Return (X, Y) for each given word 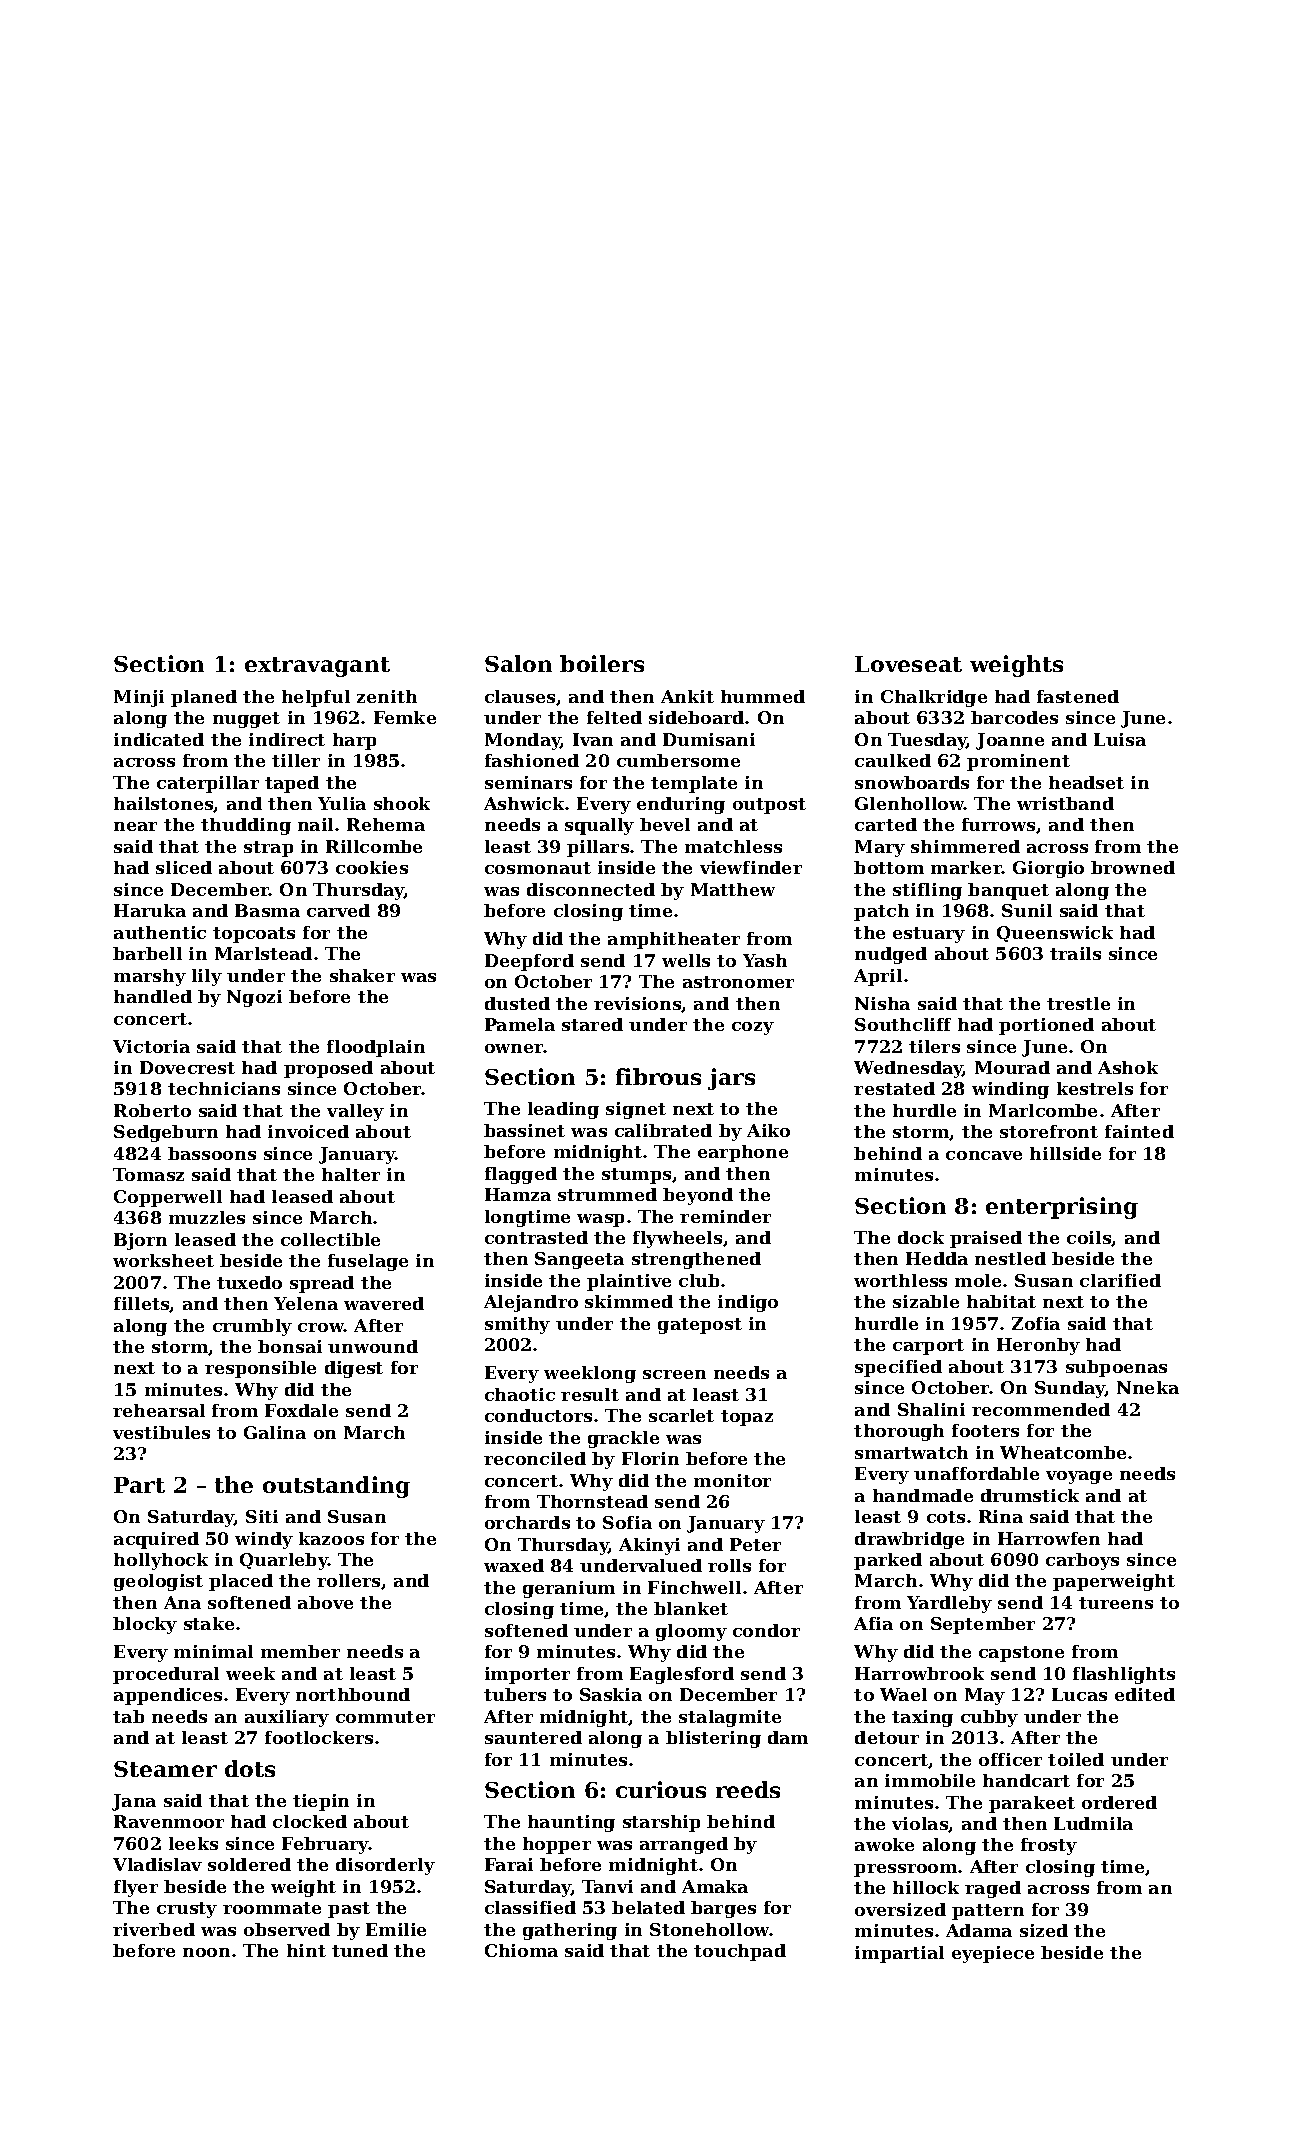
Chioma (521, 1950)
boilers (602, 663)
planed (204, 698)
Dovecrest (187, 1067)
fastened (1078, 696)
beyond (698, 1196)
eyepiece (993, 1954)
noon (206, 1952)
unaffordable (976, 1473)
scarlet (681, 1415)
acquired (156, 1540)
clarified (1120, 1280)
